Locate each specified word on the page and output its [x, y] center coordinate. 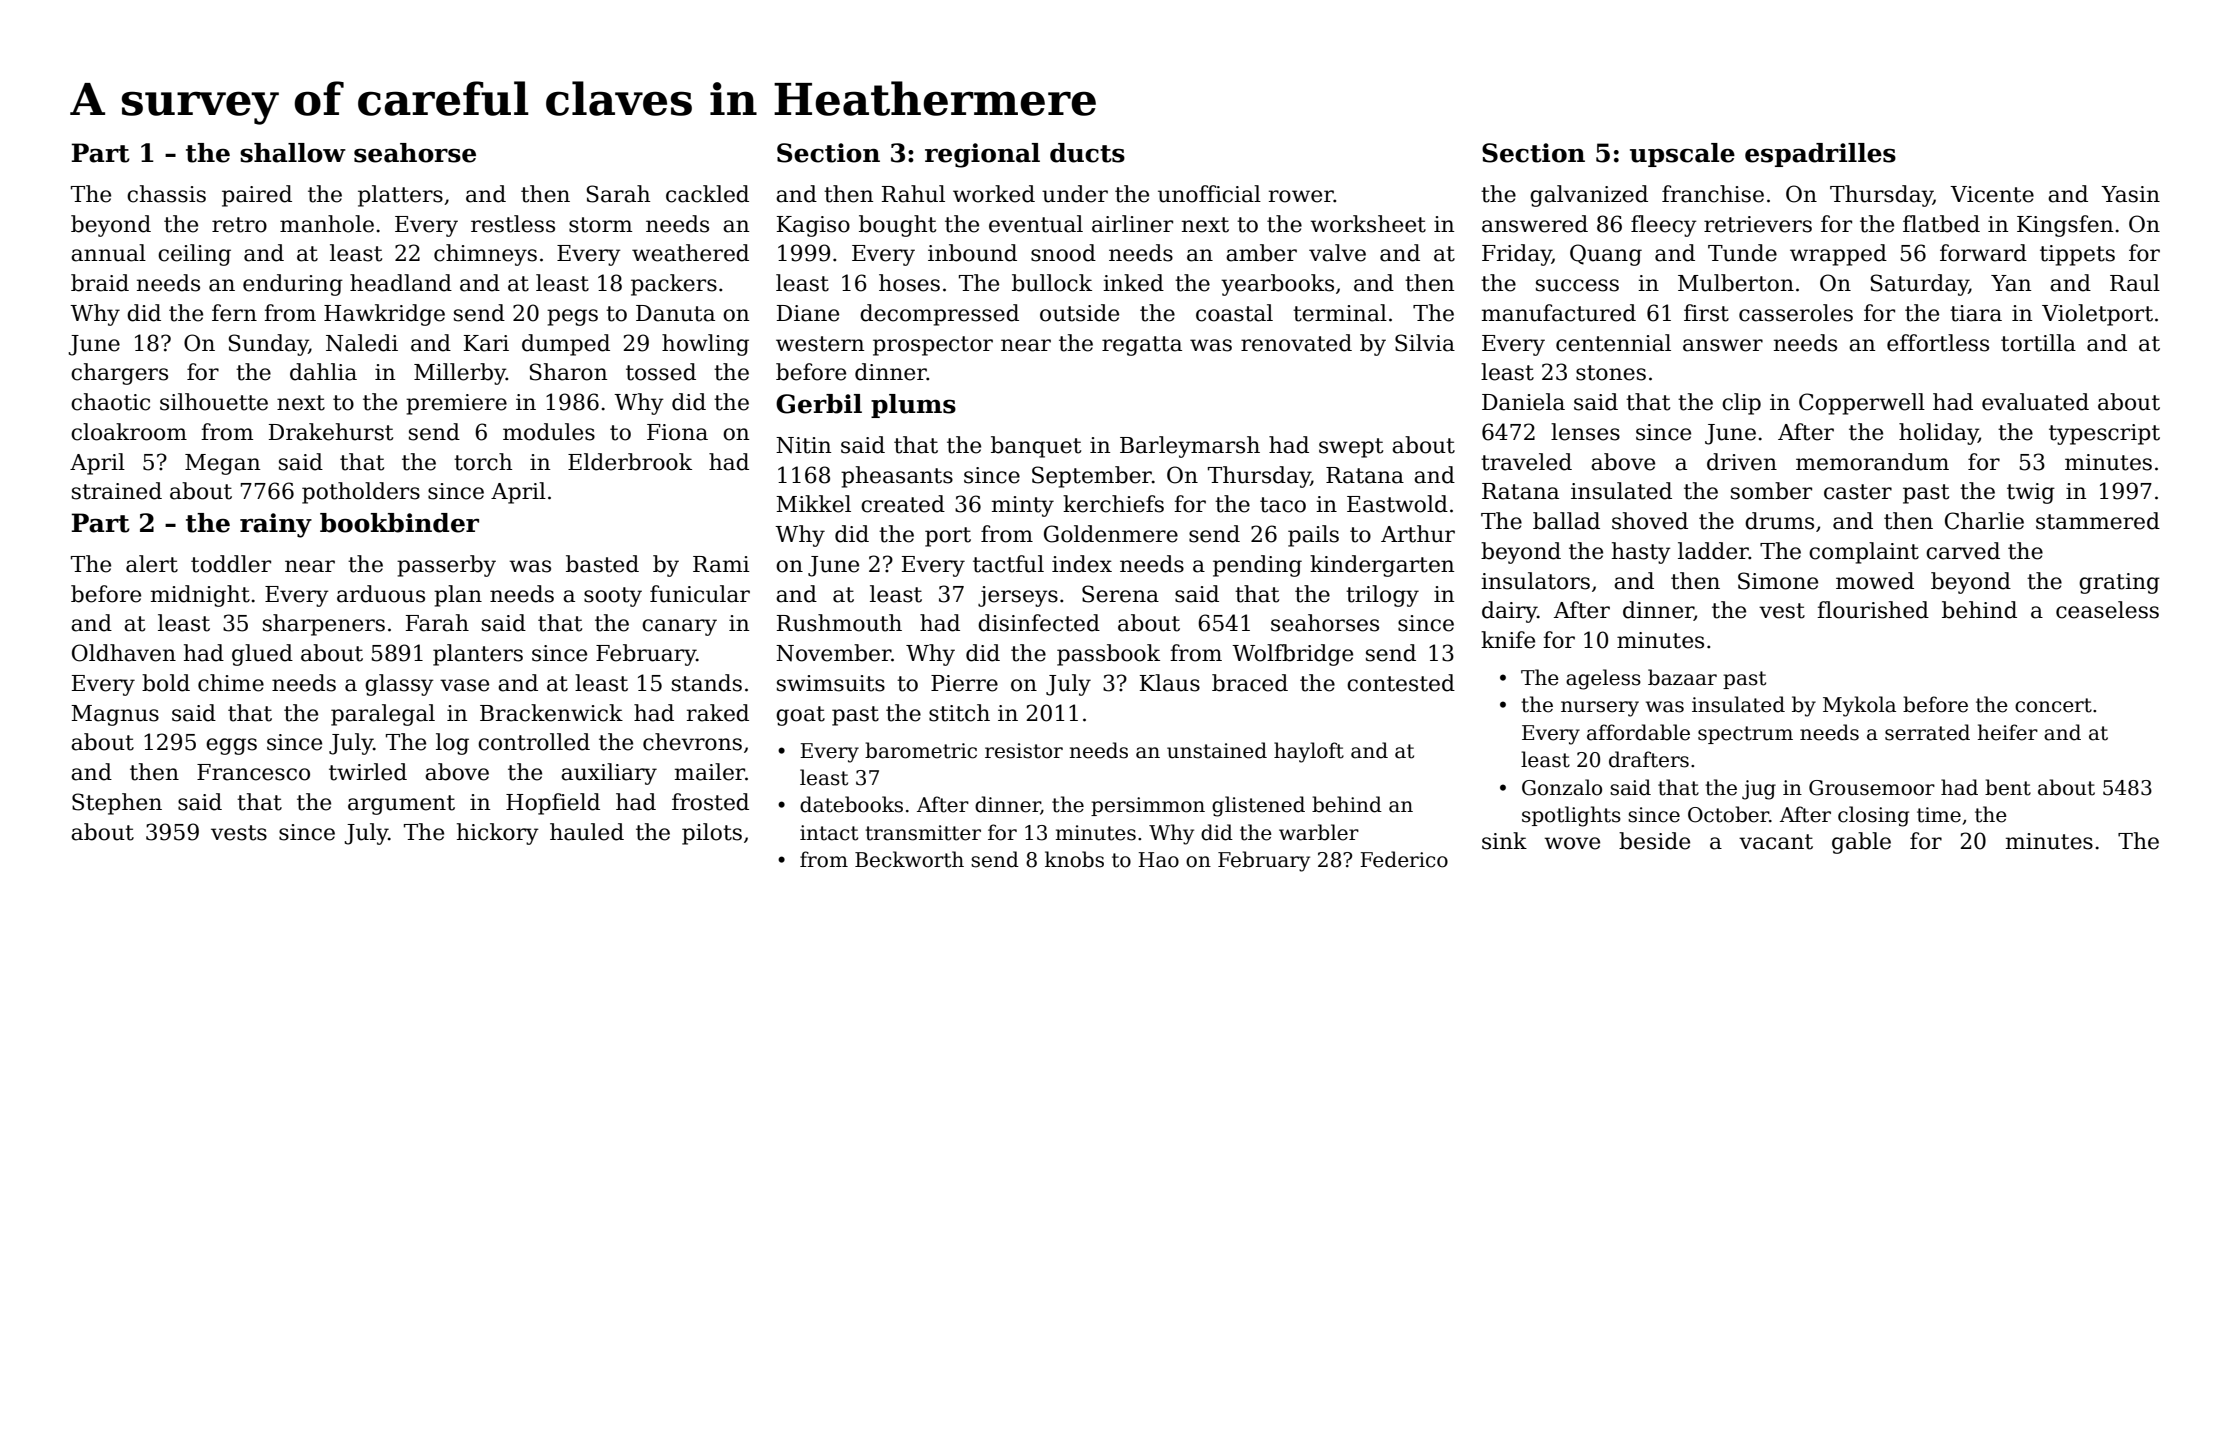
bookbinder [399, 523]
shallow [293, 153]
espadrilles [1820, 155]
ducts [1087, 153]
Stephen [117, 804]
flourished [1873, 610]
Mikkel [813, 504]
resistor [1024, 751]
